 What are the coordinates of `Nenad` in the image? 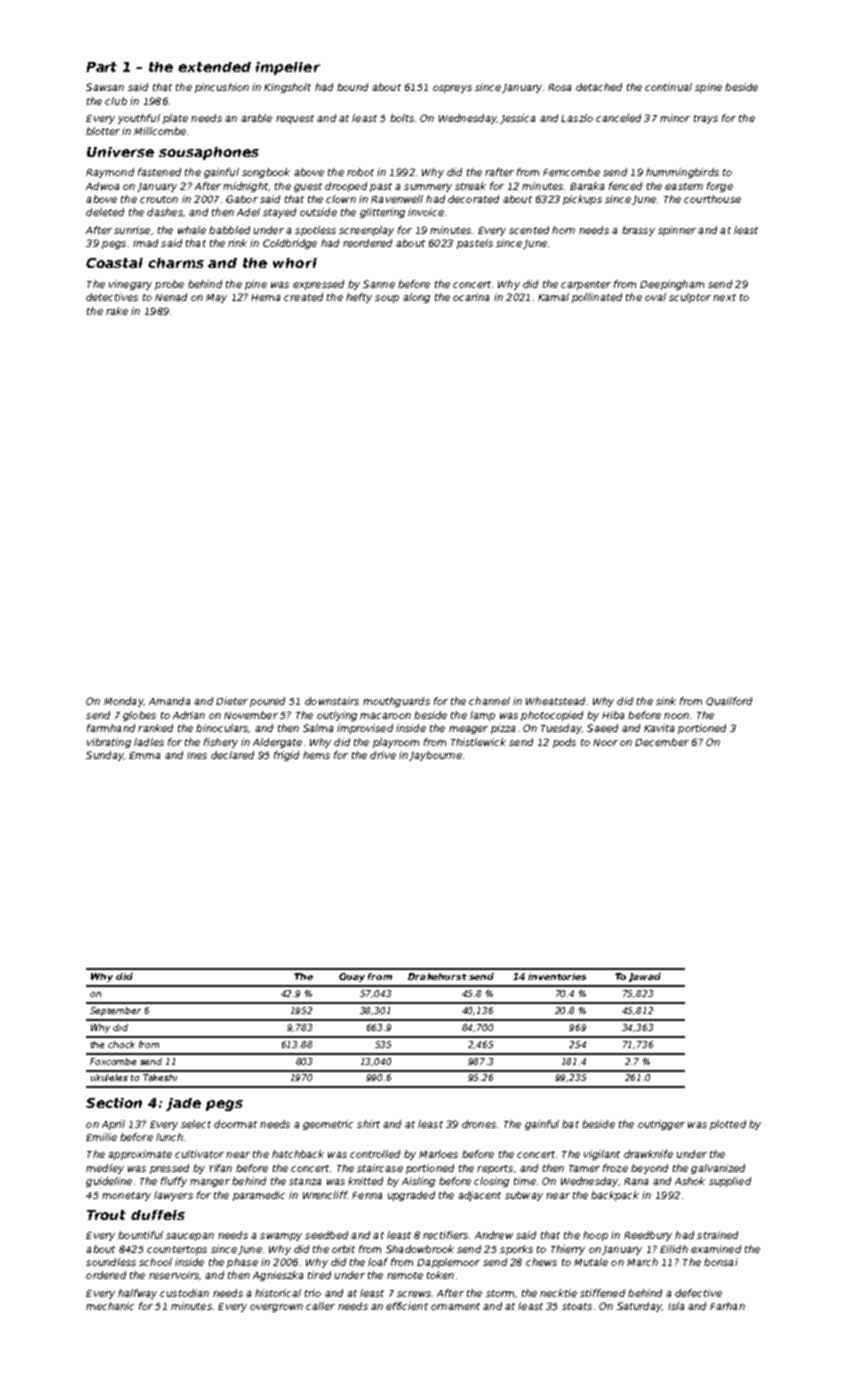 It's located at (171, 297).
